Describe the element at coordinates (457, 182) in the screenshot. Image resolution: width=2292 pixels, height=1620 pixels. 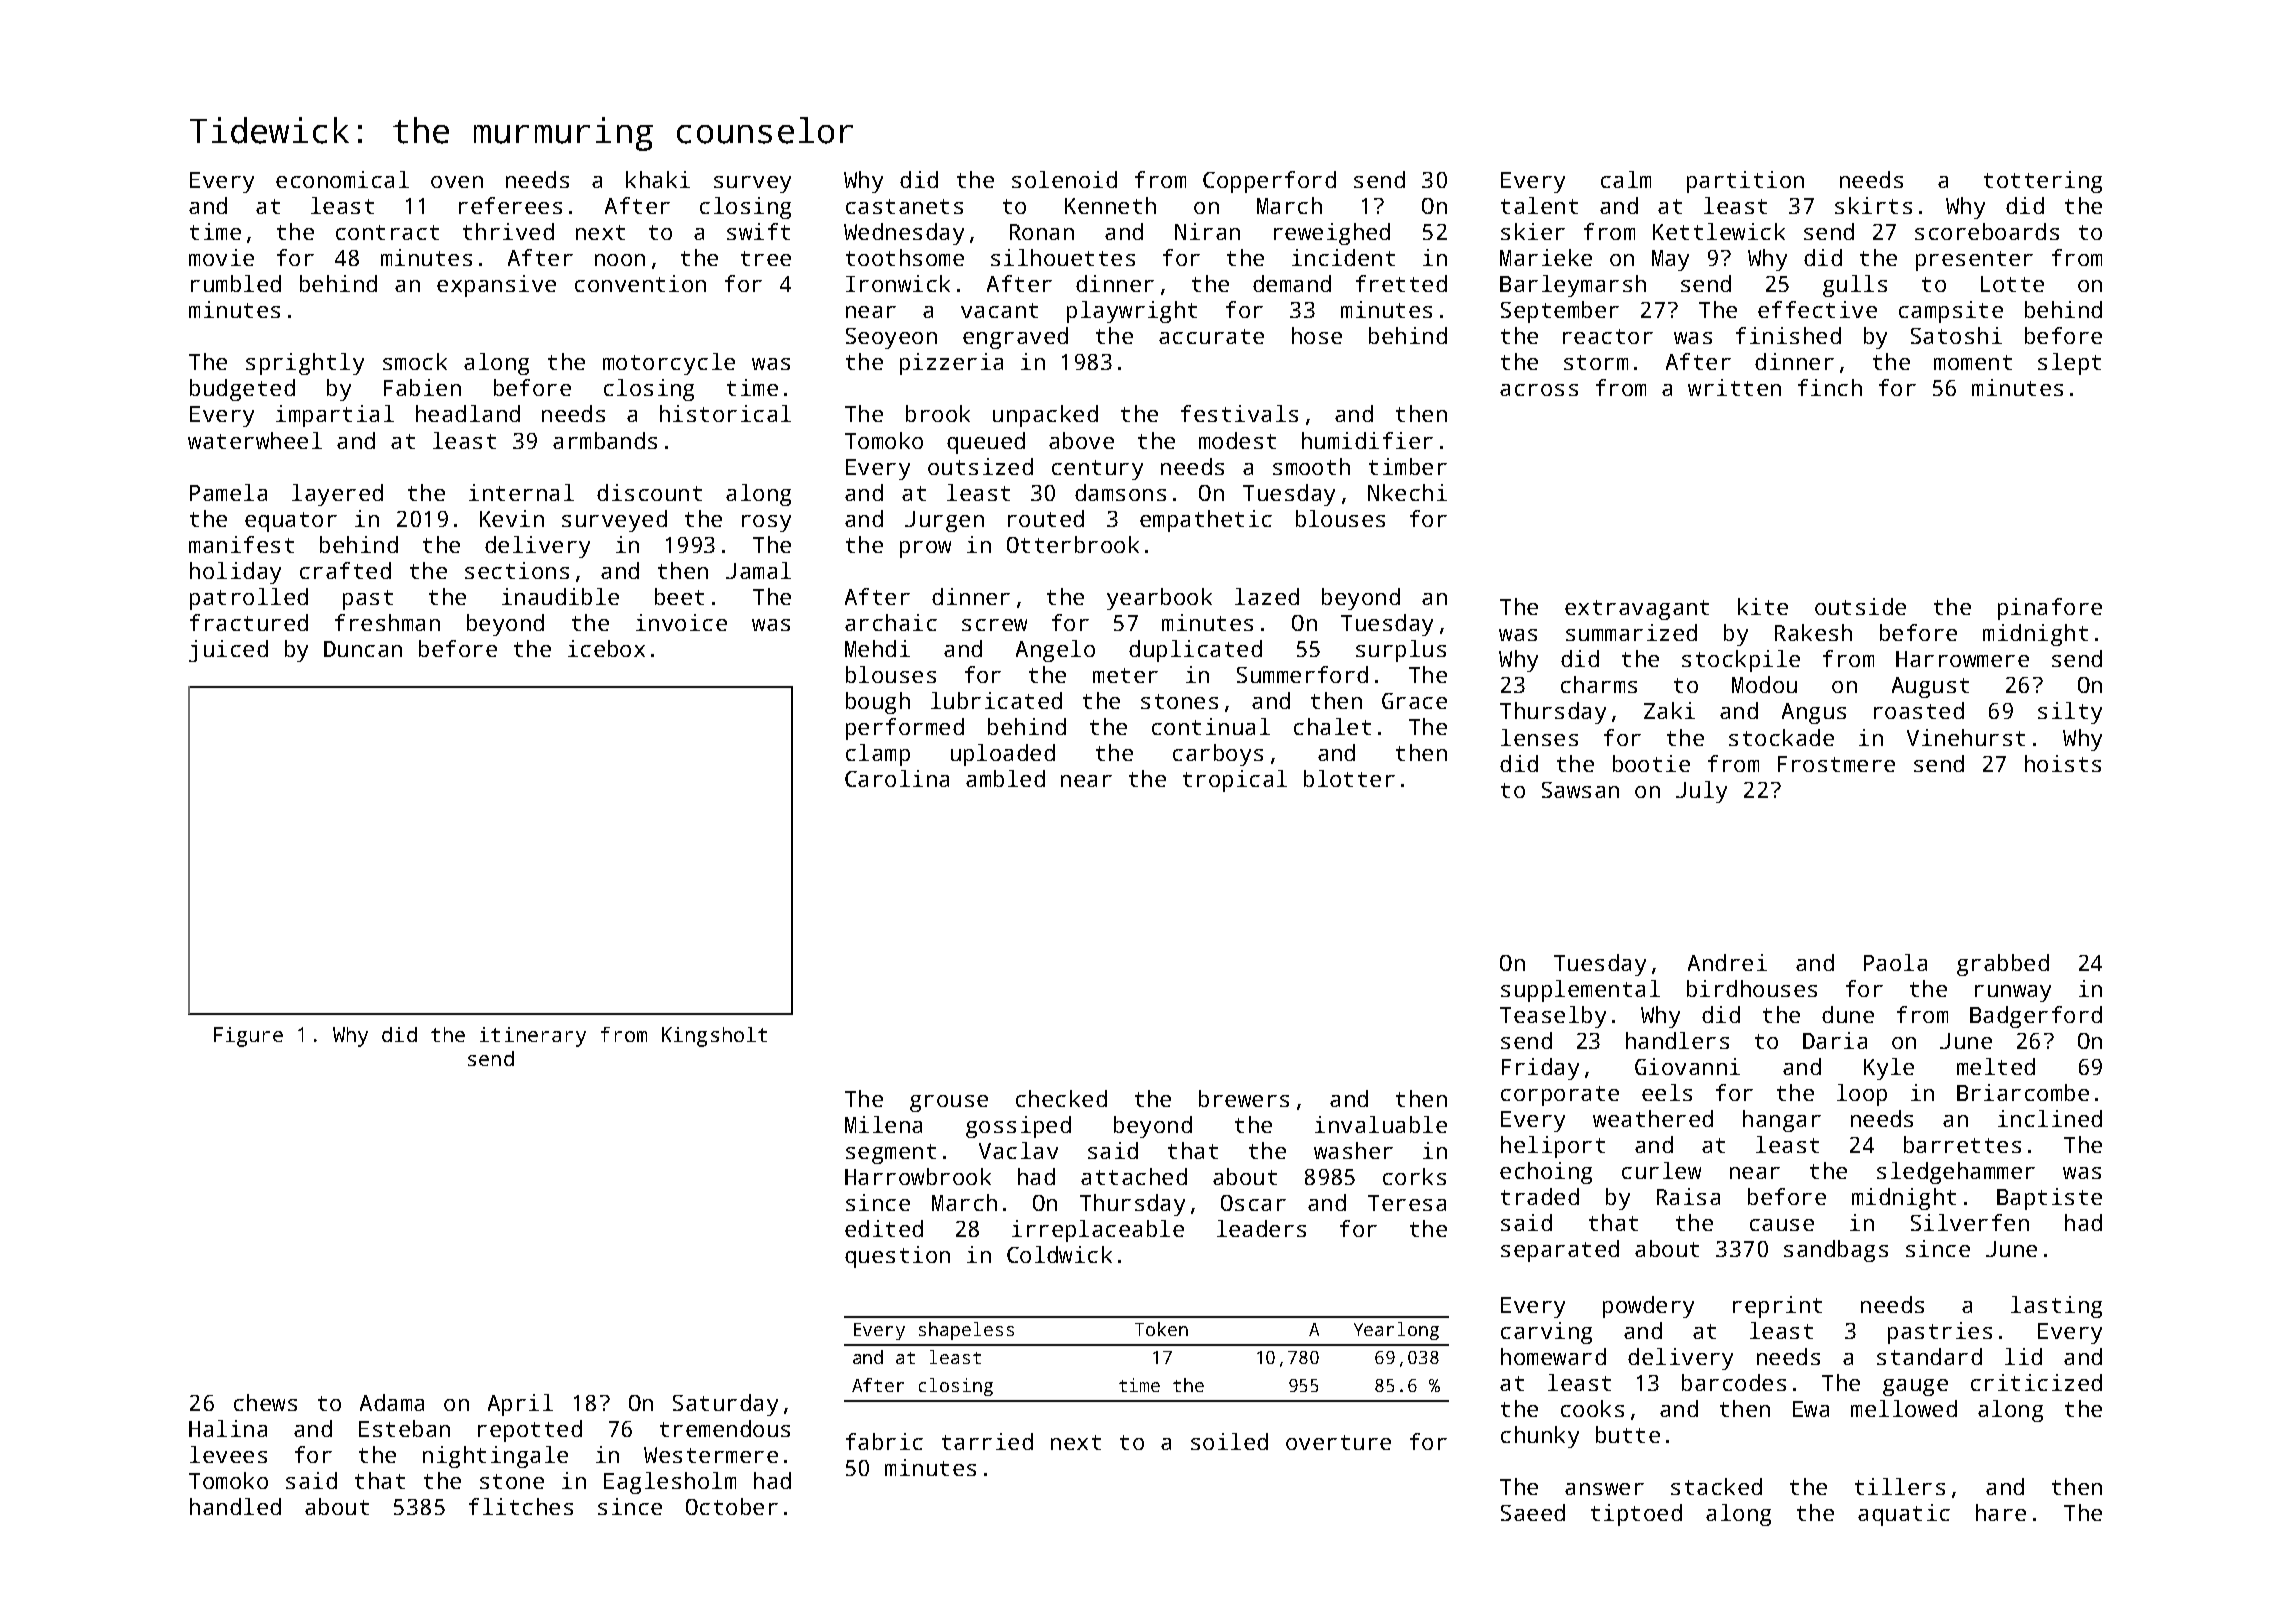
I see `oven` at that location.
